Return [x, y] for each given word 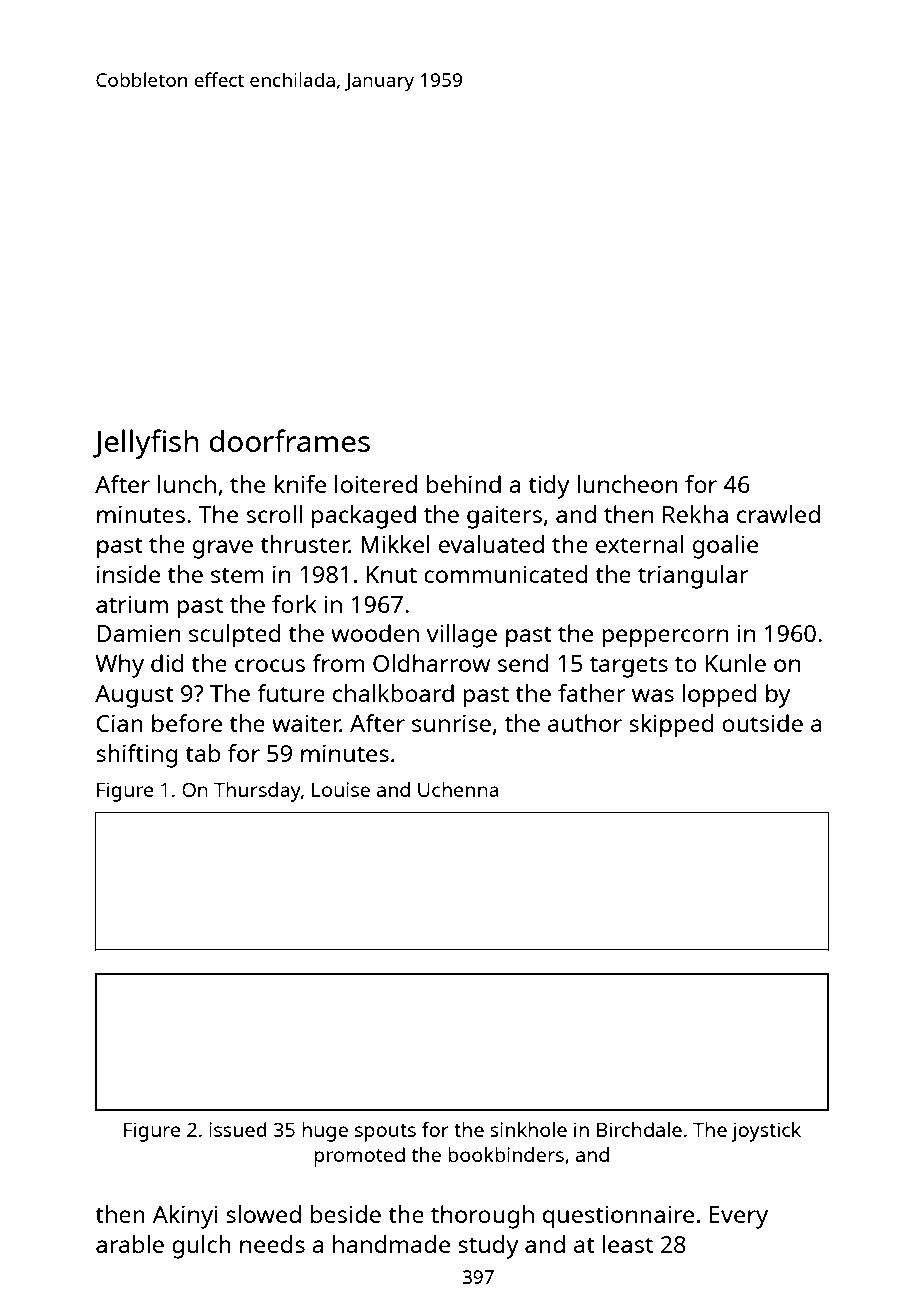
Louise [341, 789]
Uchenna [458, 789]
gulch [201, 1247]
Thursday [257, 792]
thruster [305, 544]
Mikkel [395, 544]
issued [238, 1129]
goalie [725, 547]
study [488, 1247]
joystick [766, 1132]
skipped [671, 726]
